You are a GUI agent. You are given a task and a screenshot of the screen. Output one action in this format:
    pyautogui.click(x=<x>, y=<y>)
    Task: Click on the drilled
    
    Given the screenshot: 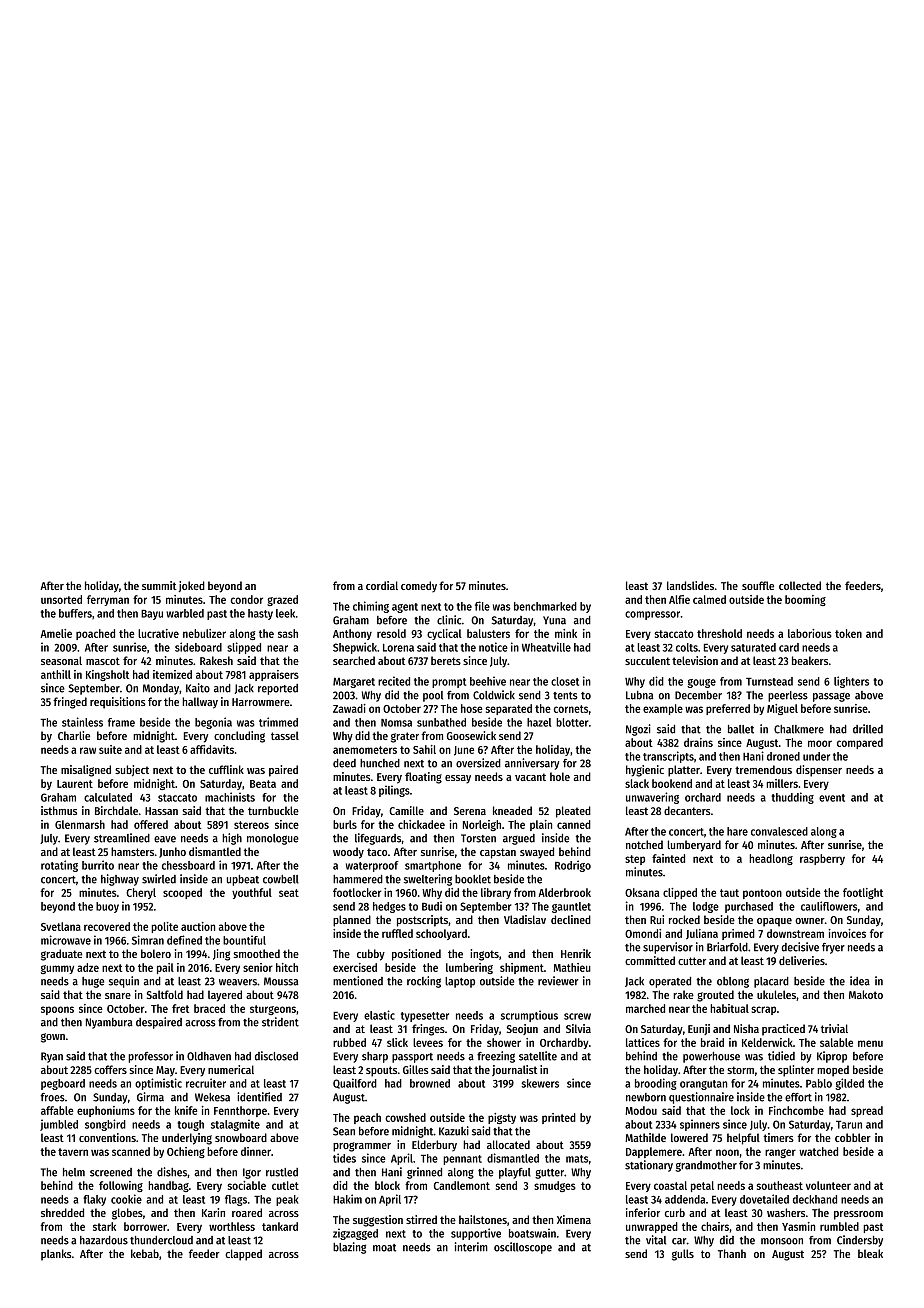 What is the action you would take?
    pyautogui.click(x=868, y=729)
